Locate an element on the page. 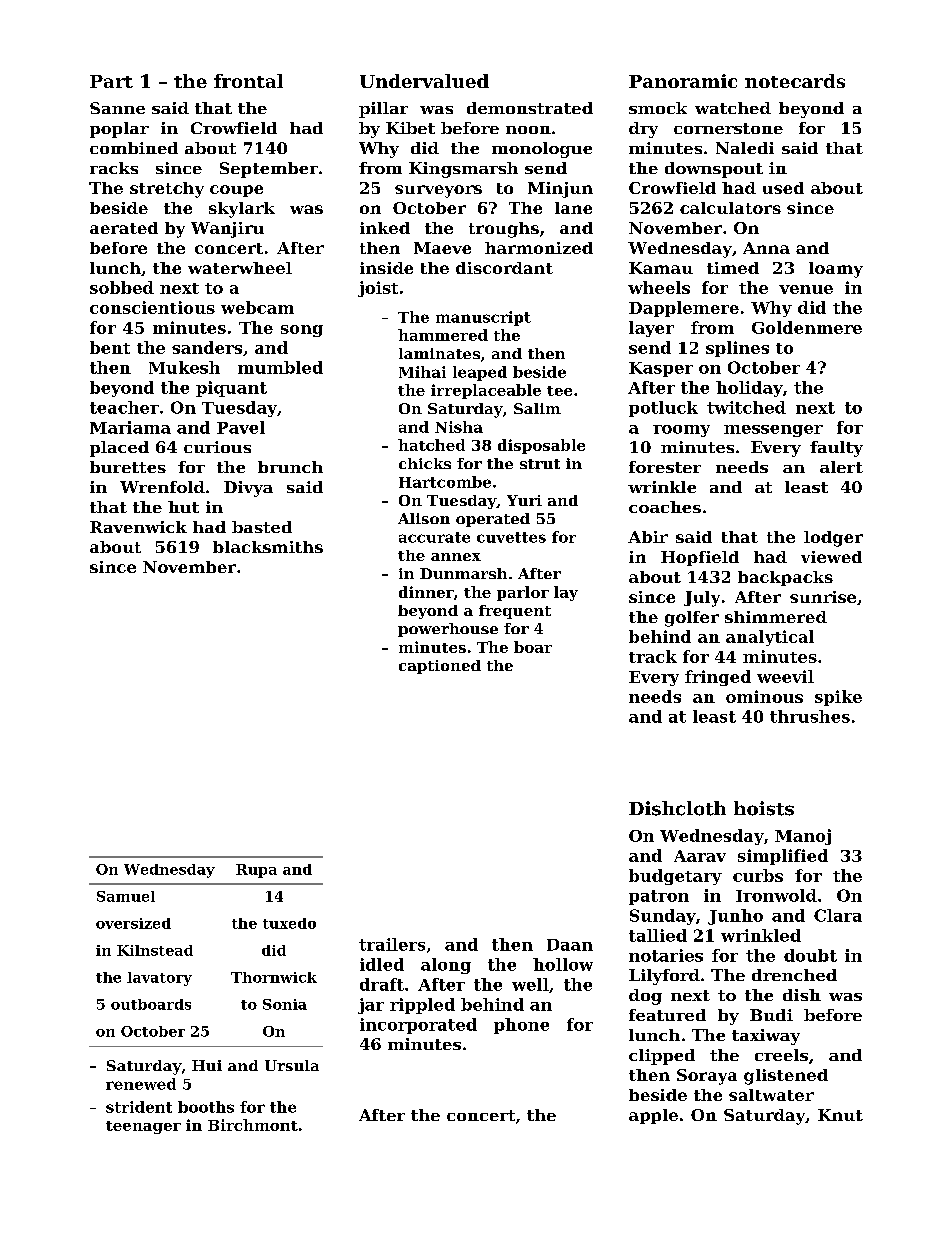  teenager is located at coordinates (143, 1127).
